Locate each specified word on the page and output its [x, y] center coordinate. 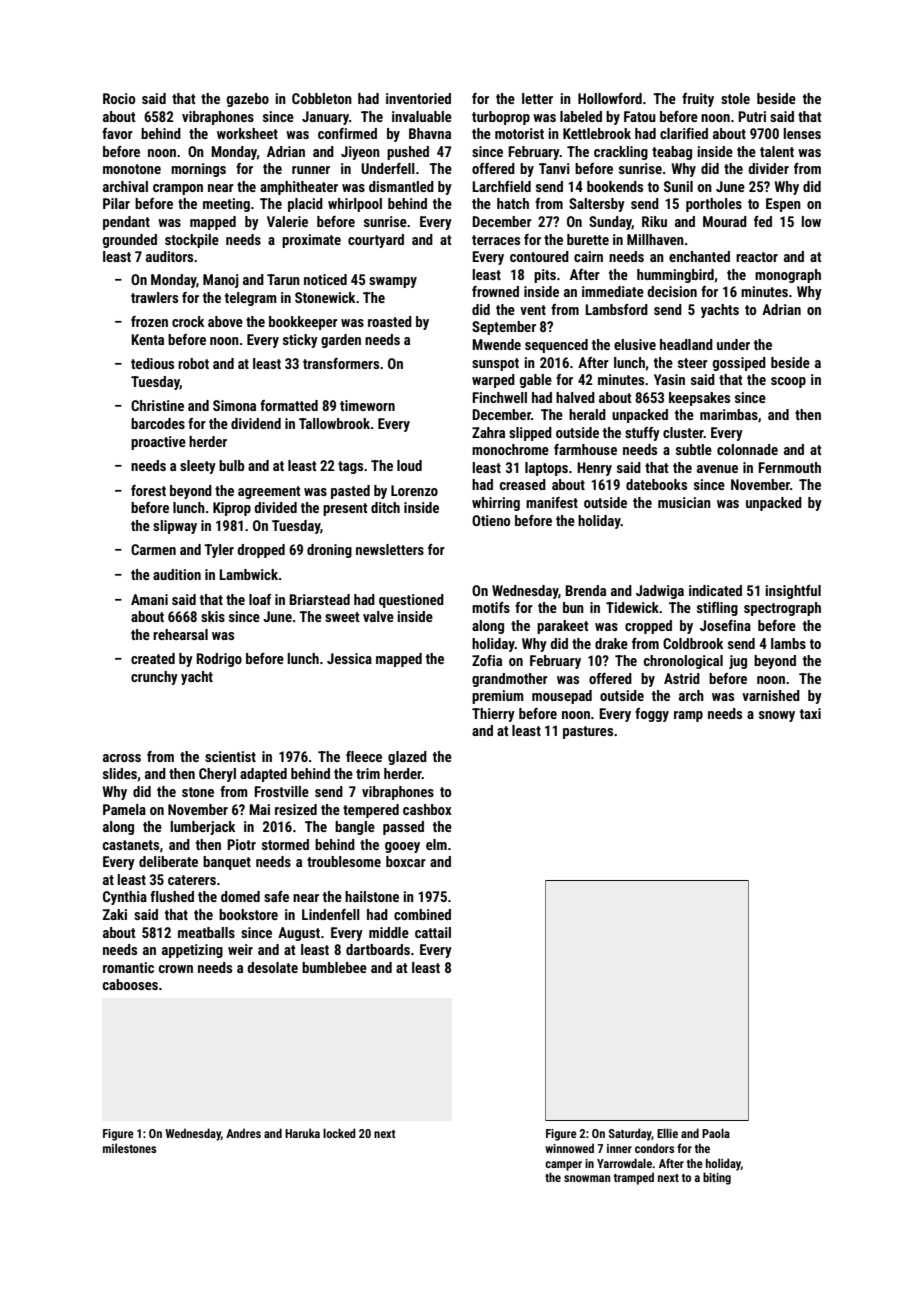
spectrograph [782, 609]
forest [148, 490]
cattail [433, 932]
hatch [513, 203]
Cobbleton [322, 98]
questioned [411, 601]
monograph [788, 276]
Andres [243, 1133]
